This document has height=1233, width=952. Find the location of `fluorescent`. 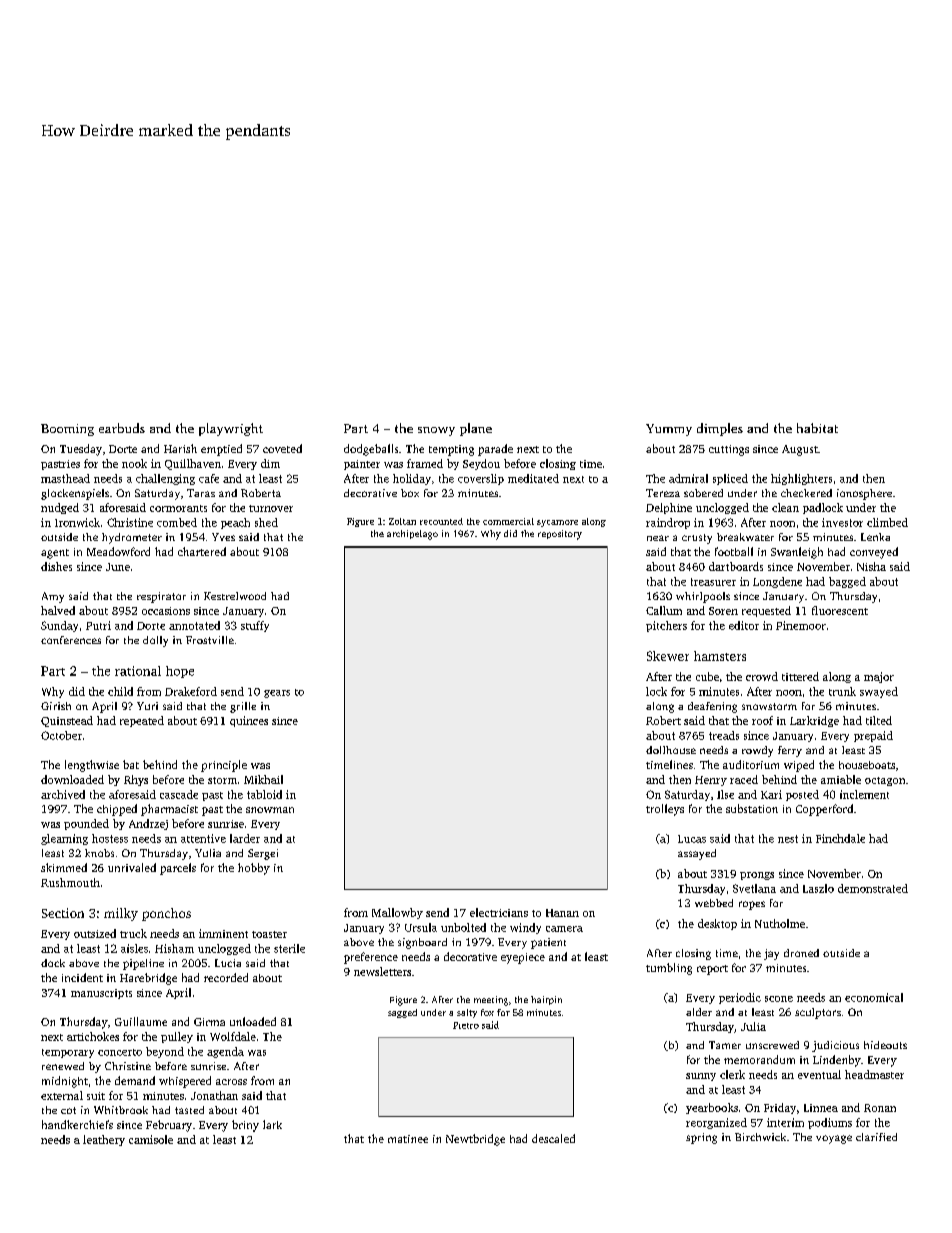

fluorescent is located at coordinates (840, 610).
